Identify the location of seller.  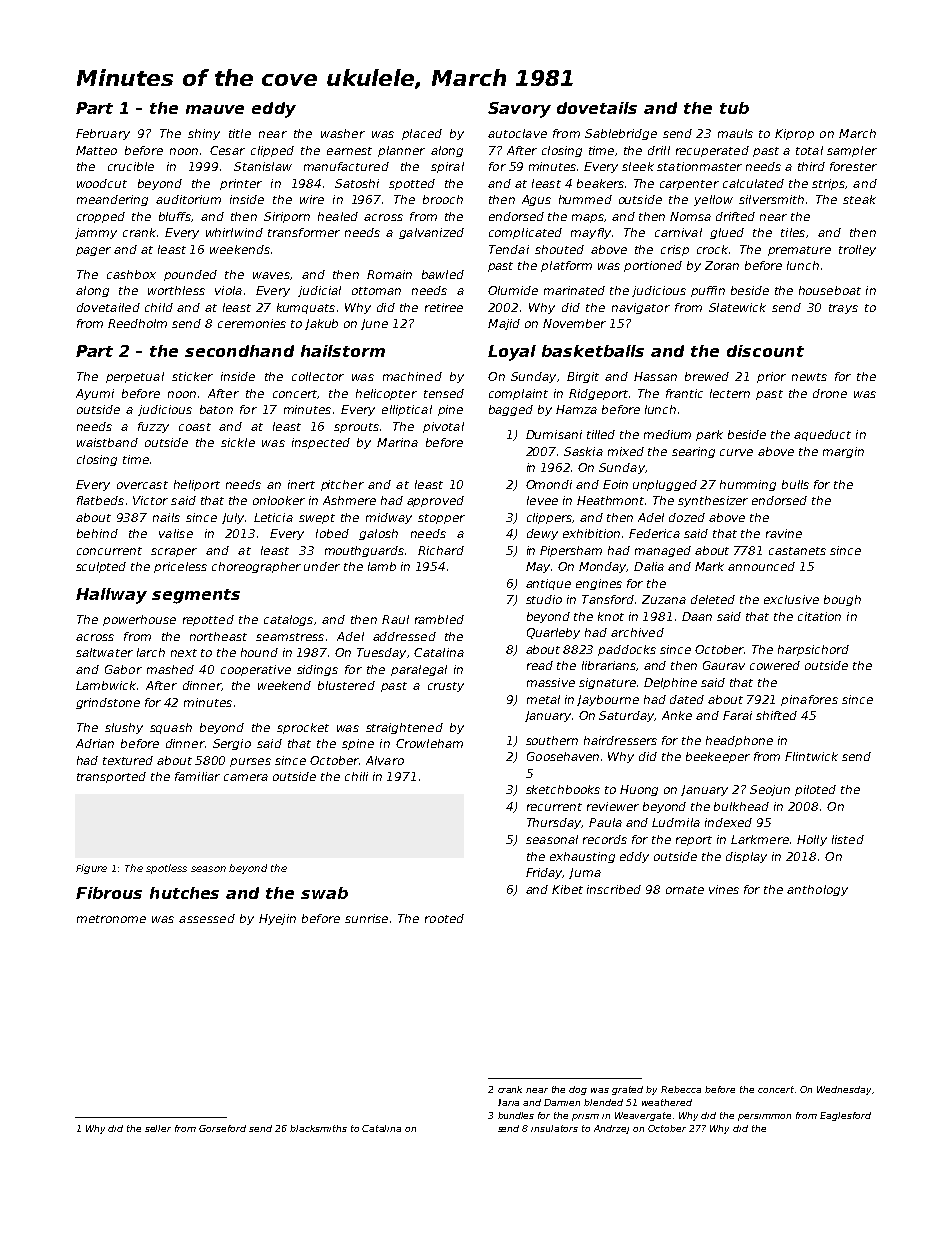
(158, 1128).
